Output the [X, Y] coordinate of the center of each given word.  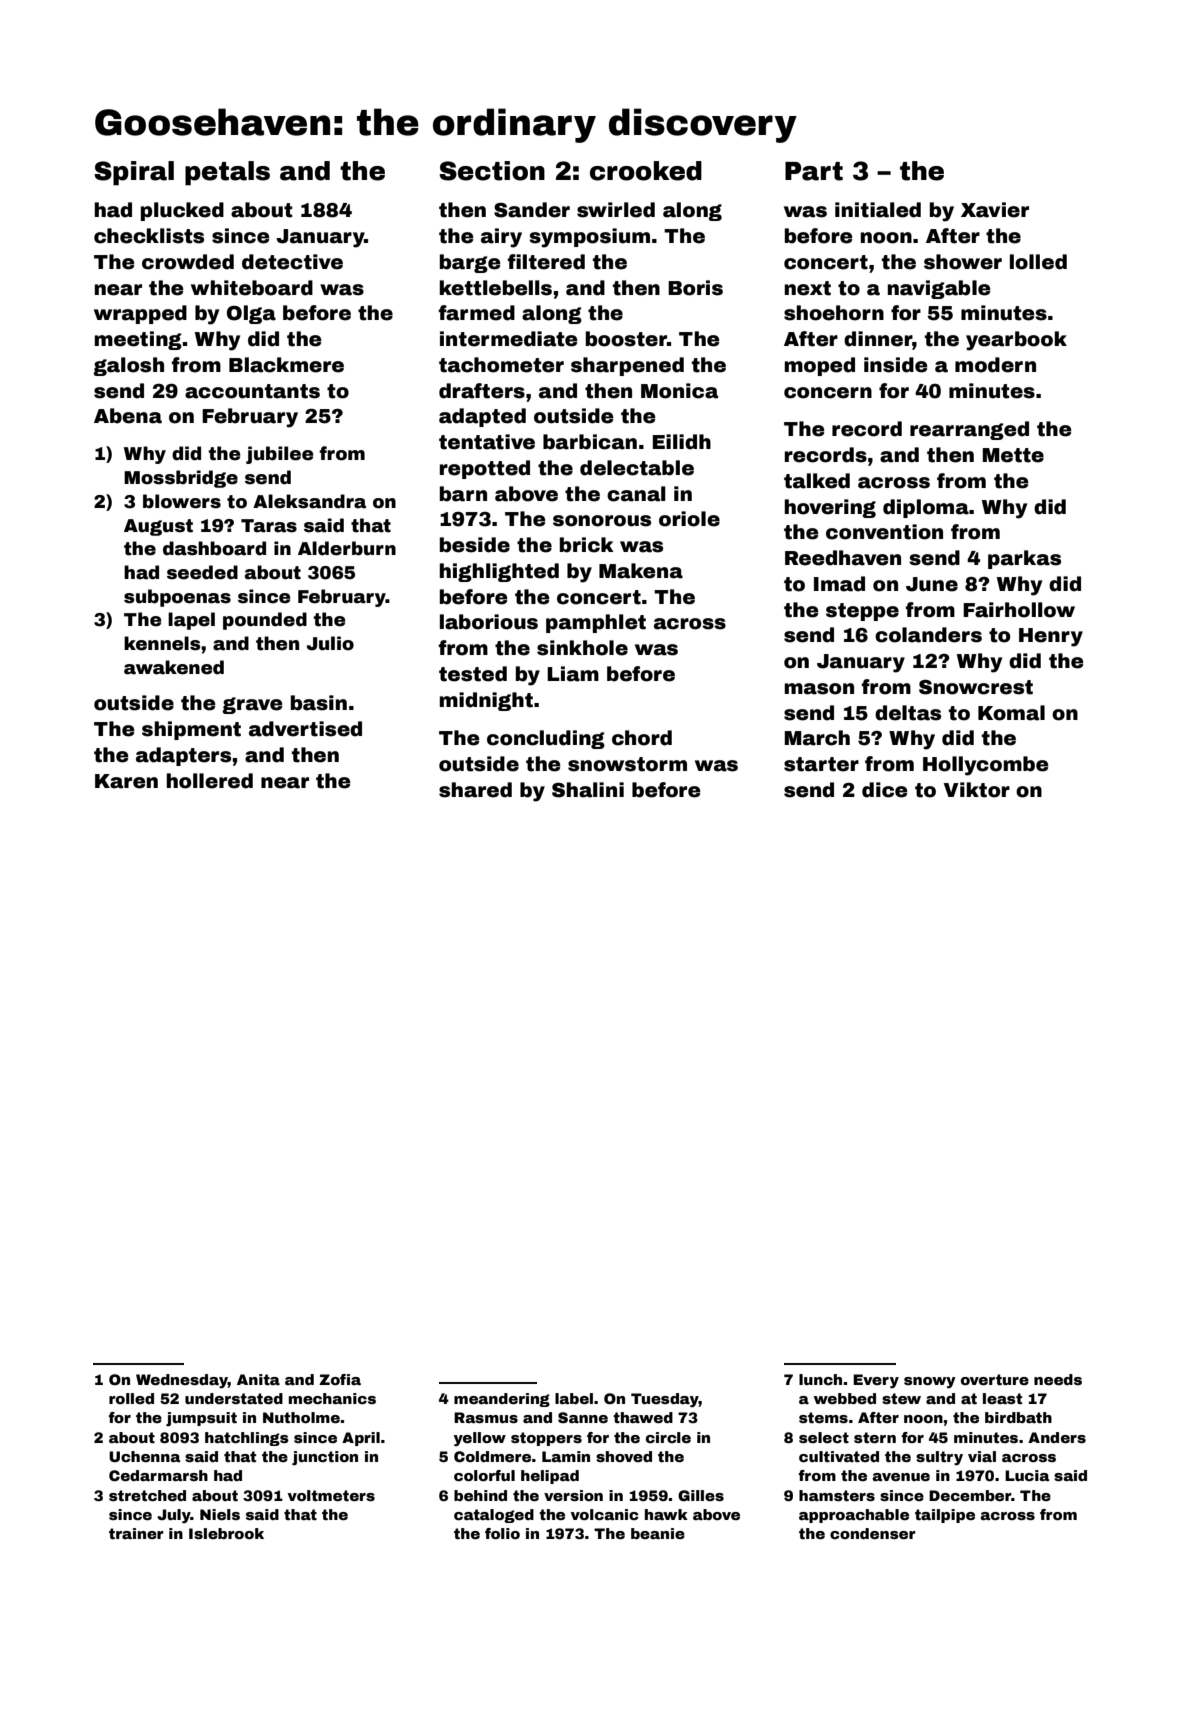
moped [820, 366]
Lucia [1027, 1475]
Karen [126, 781]
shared [475, 790]
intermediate [509, 339]
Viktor [977, 790]
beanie [658, 1533]
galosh [128, 366]
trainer [136, 1533]
